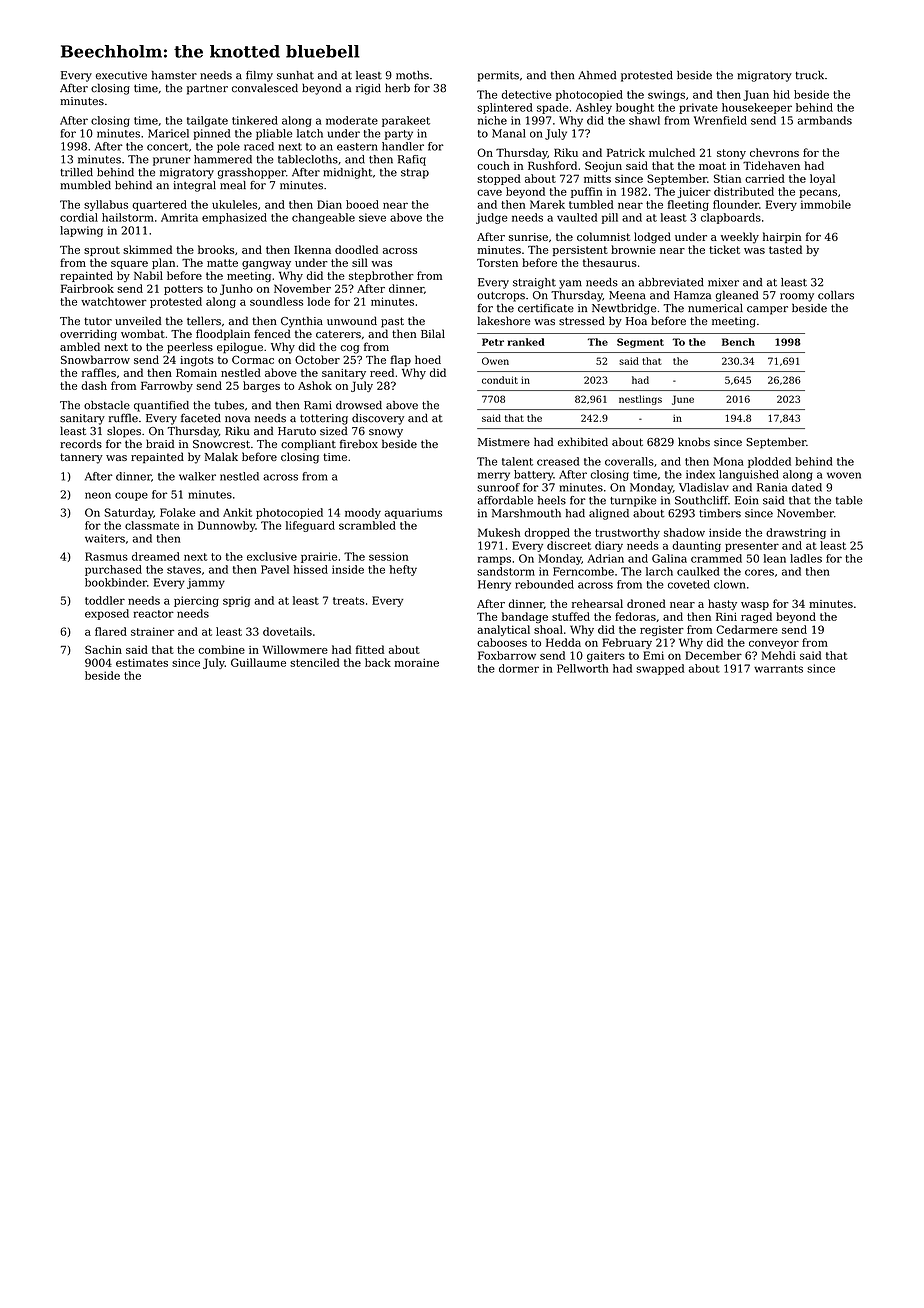  What do you see at coordinates (583, 668) in the screenshot?
I see `Pellworth` at bounding box center [583, 668].
